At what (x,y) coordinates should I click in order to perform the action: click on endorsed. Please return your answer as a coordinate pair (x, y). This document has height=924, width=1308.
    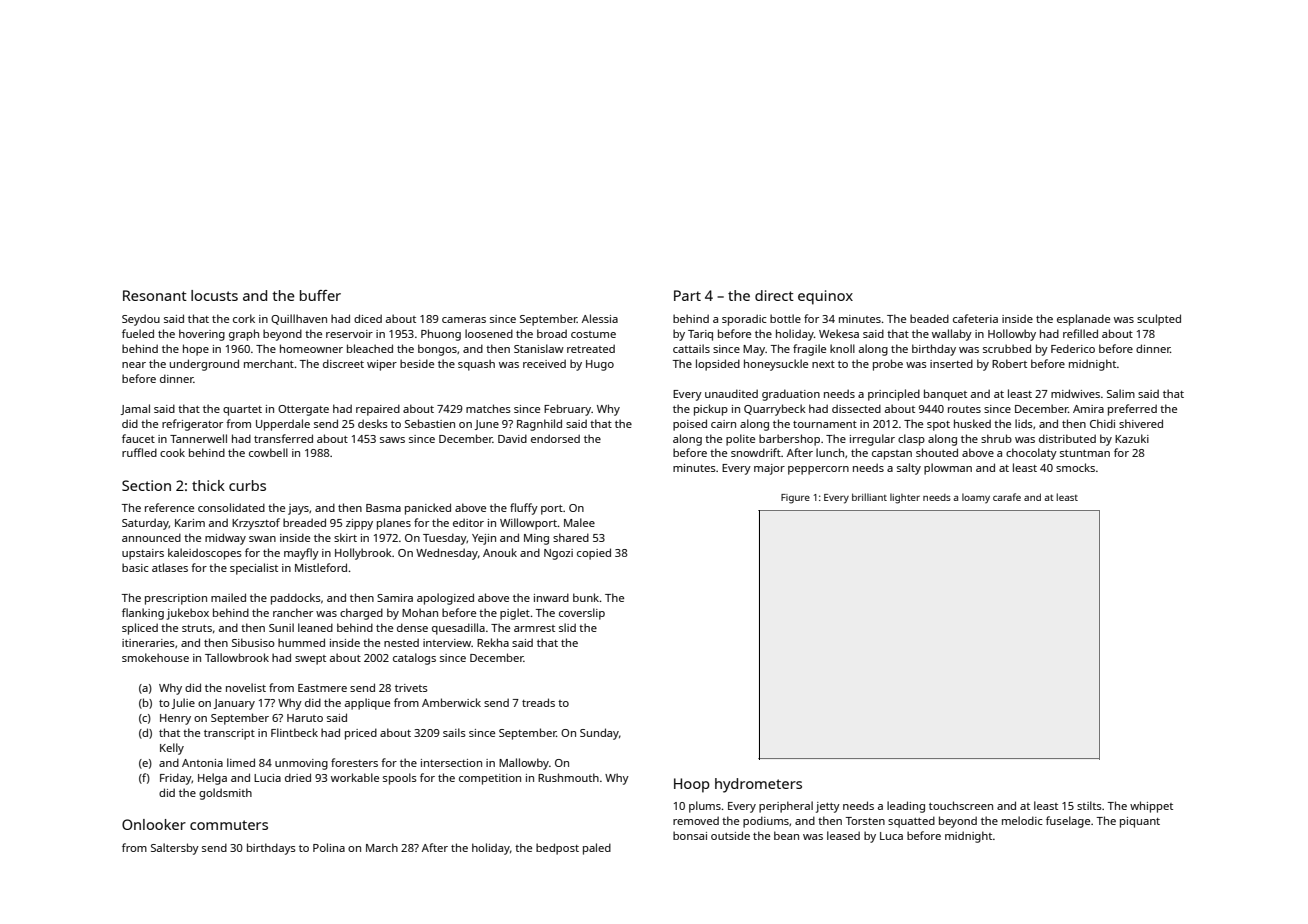
    Looking at the image, I should click on (555, 438).
